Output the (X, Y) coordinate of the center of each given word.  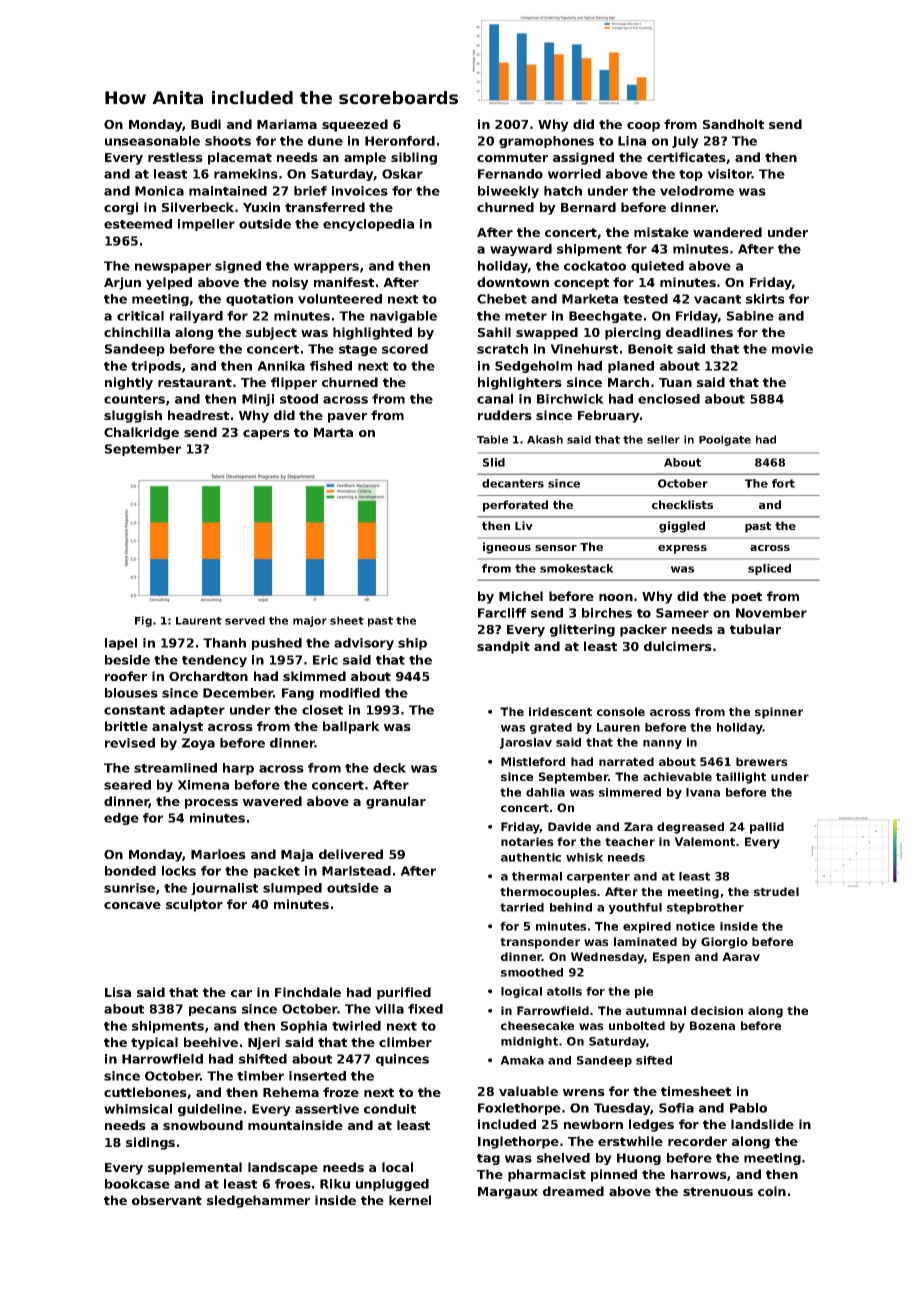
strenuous (718, 1191)
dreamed (573, 1191)
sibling (414, 158)
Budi (206, 124)
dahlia (545, 792)
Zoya (198, 744)
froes (293, 1184)
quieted (657, 267)
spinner (779, 713)
